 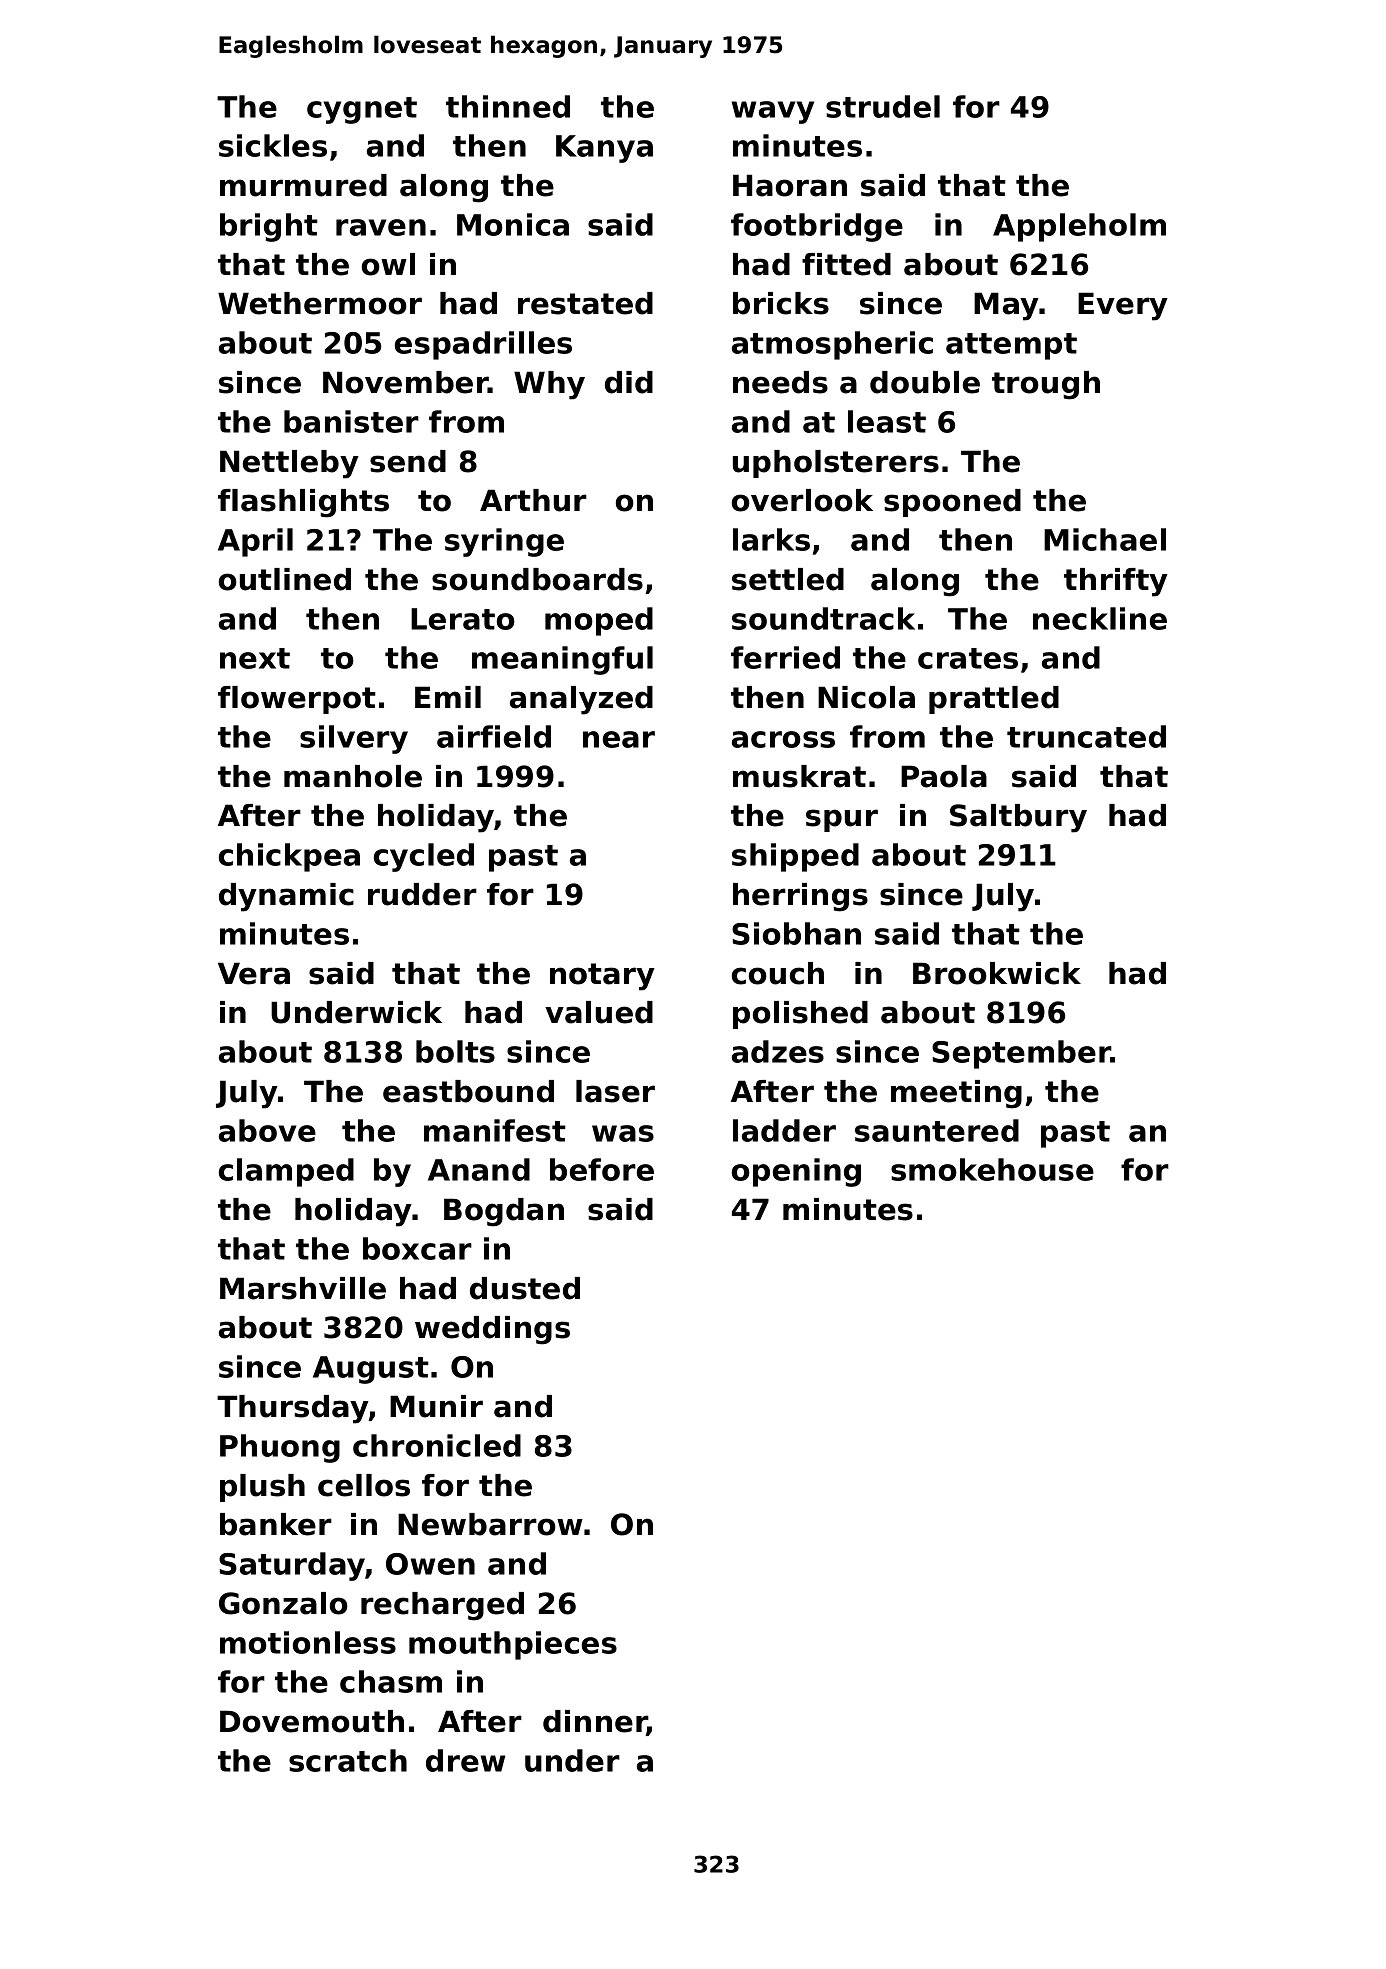 I want to click on outlined, so click(x=285, y=579).
